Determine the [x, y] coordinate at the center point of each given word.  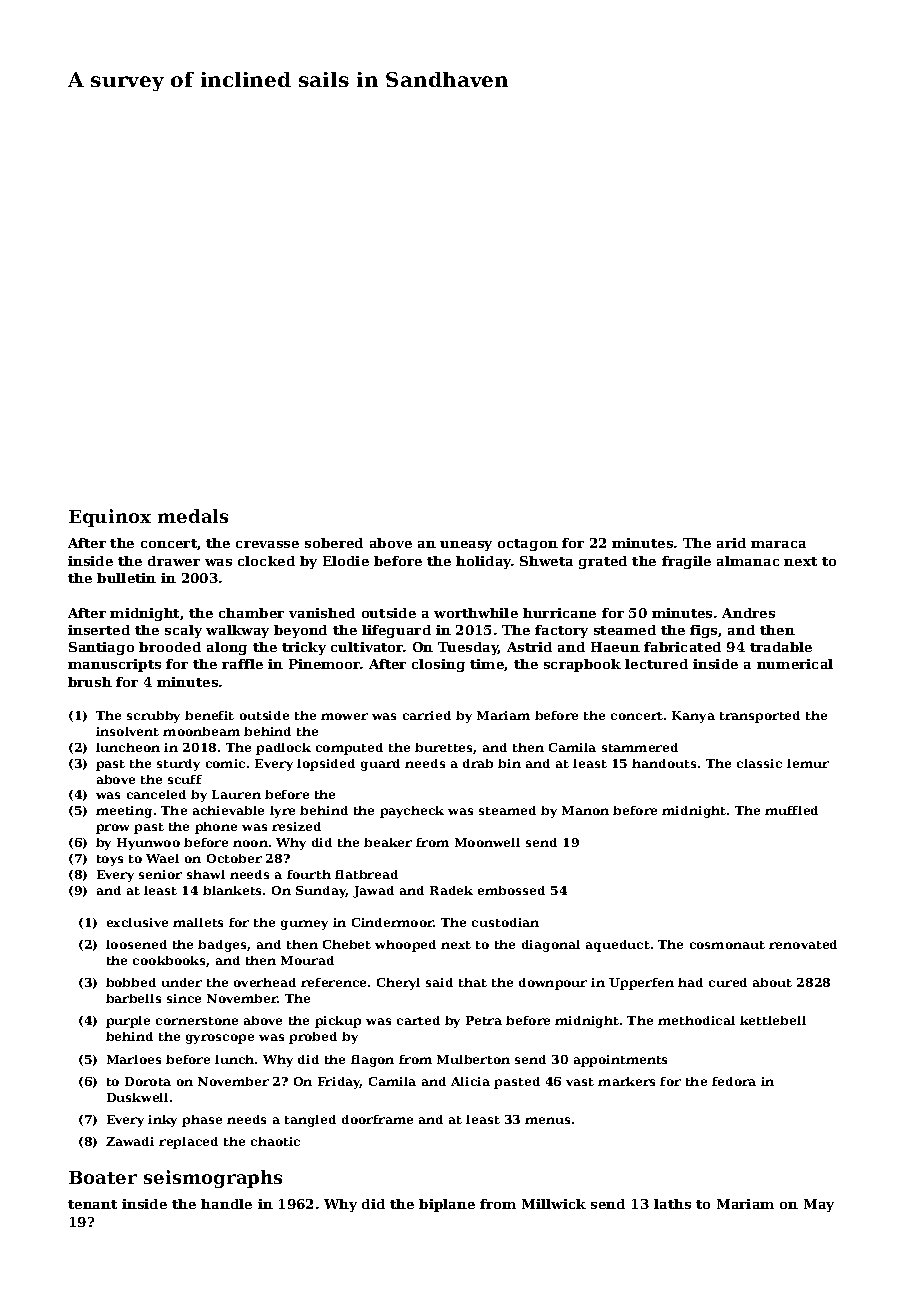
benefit [209, 715]
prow [112, 829]
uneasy [466, 546]
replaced [188, 1143]
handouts [664, 763]
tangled [310, 1121]
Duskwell [137, 1097]
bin [509, 763]
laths [672, 1204]
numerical [795, 664]
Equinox [110, 518]
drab [478, 763]
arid [731, 543]
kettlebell [773, 1020]
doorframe [377, 1119]
